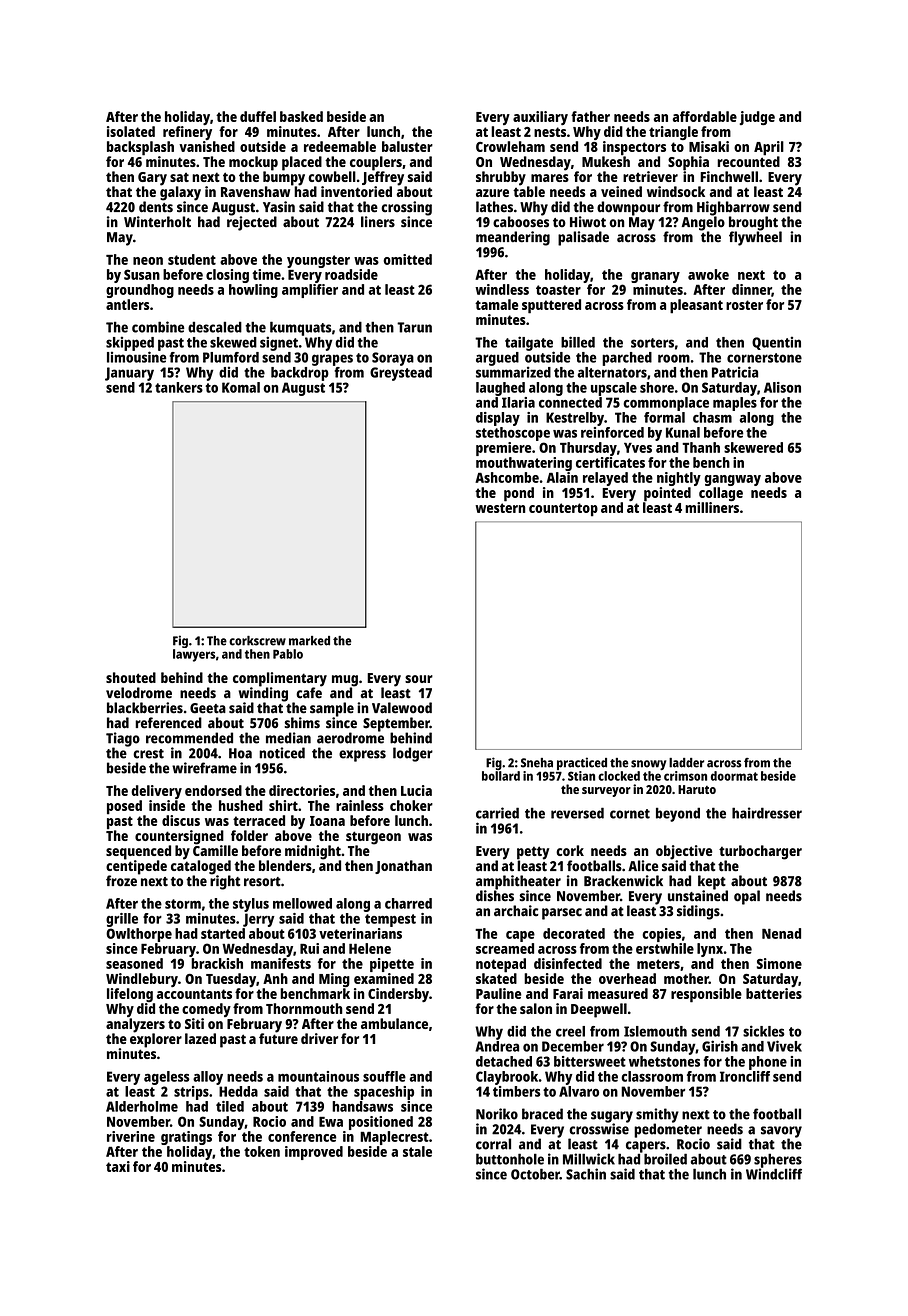 Image resolution: width=908 pixels, height=1316 pixels. Describe the element at coordinates (673, 133) in the document. I see `triangle` at that location.
